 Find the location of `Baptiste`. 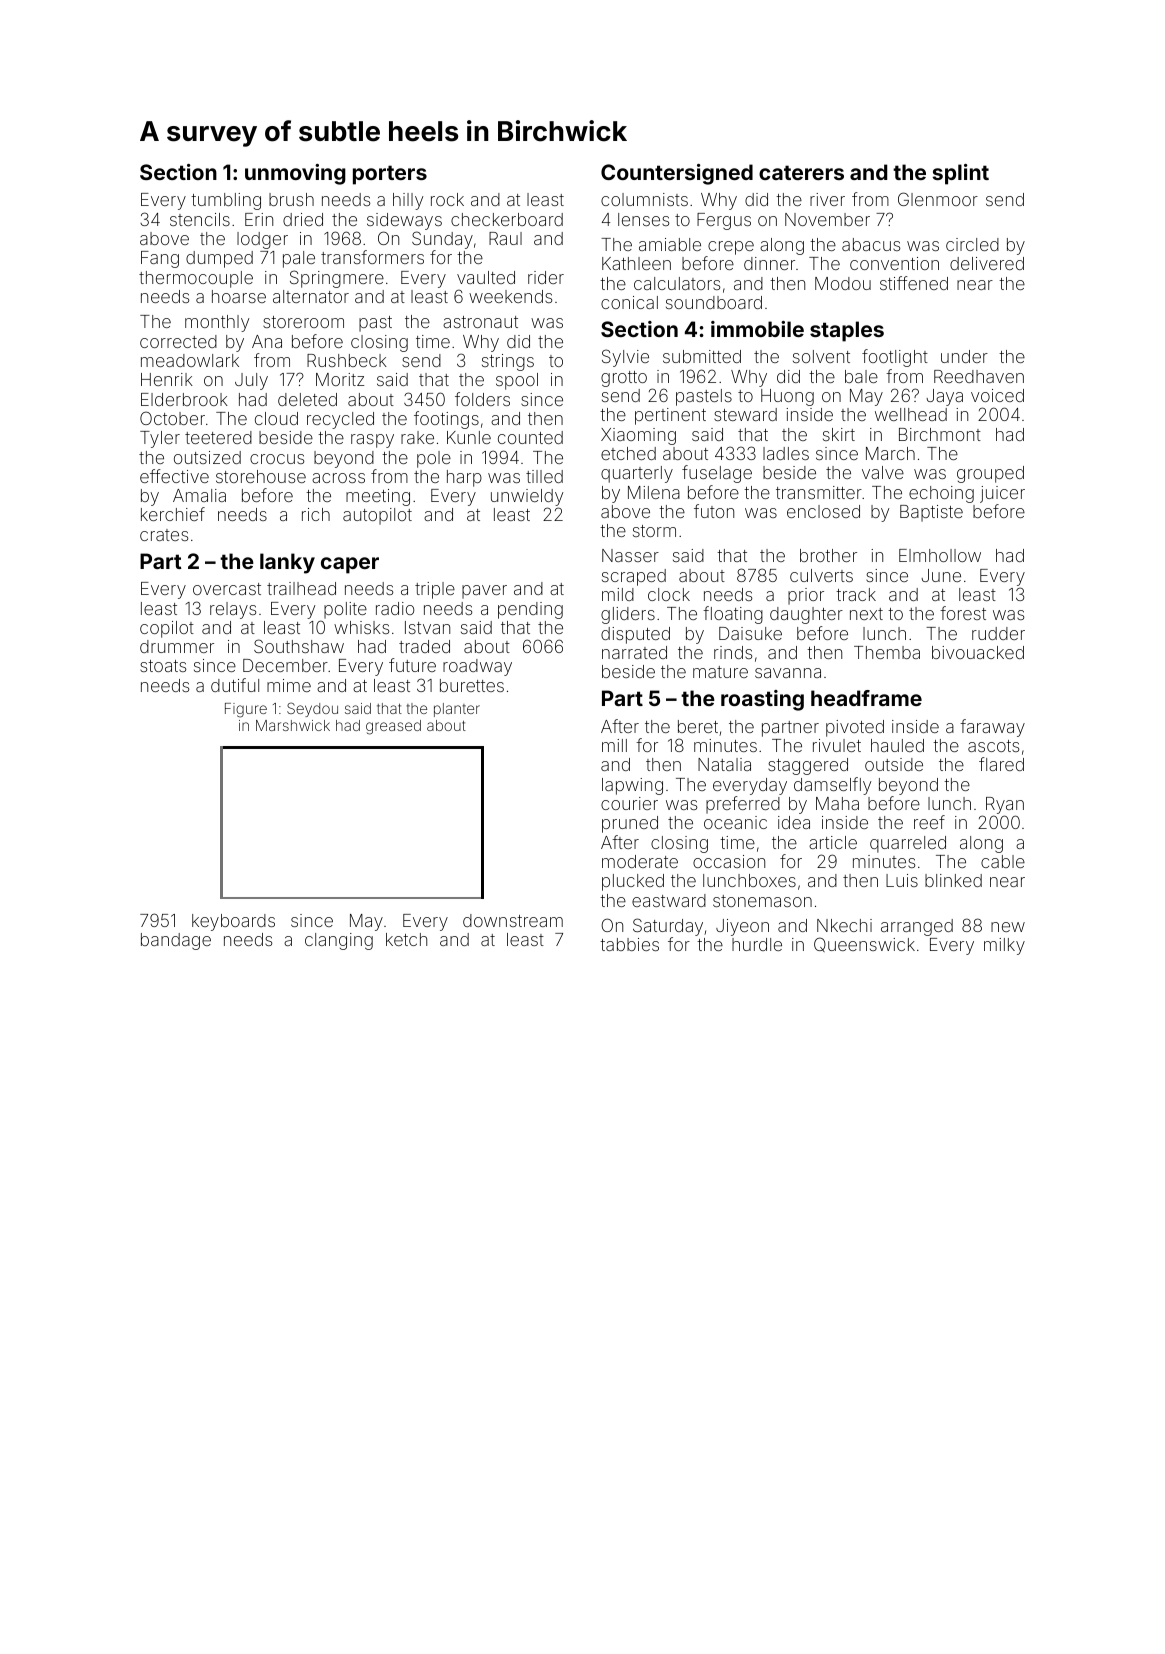

Baptiste is located at coordinates (931, 513).
